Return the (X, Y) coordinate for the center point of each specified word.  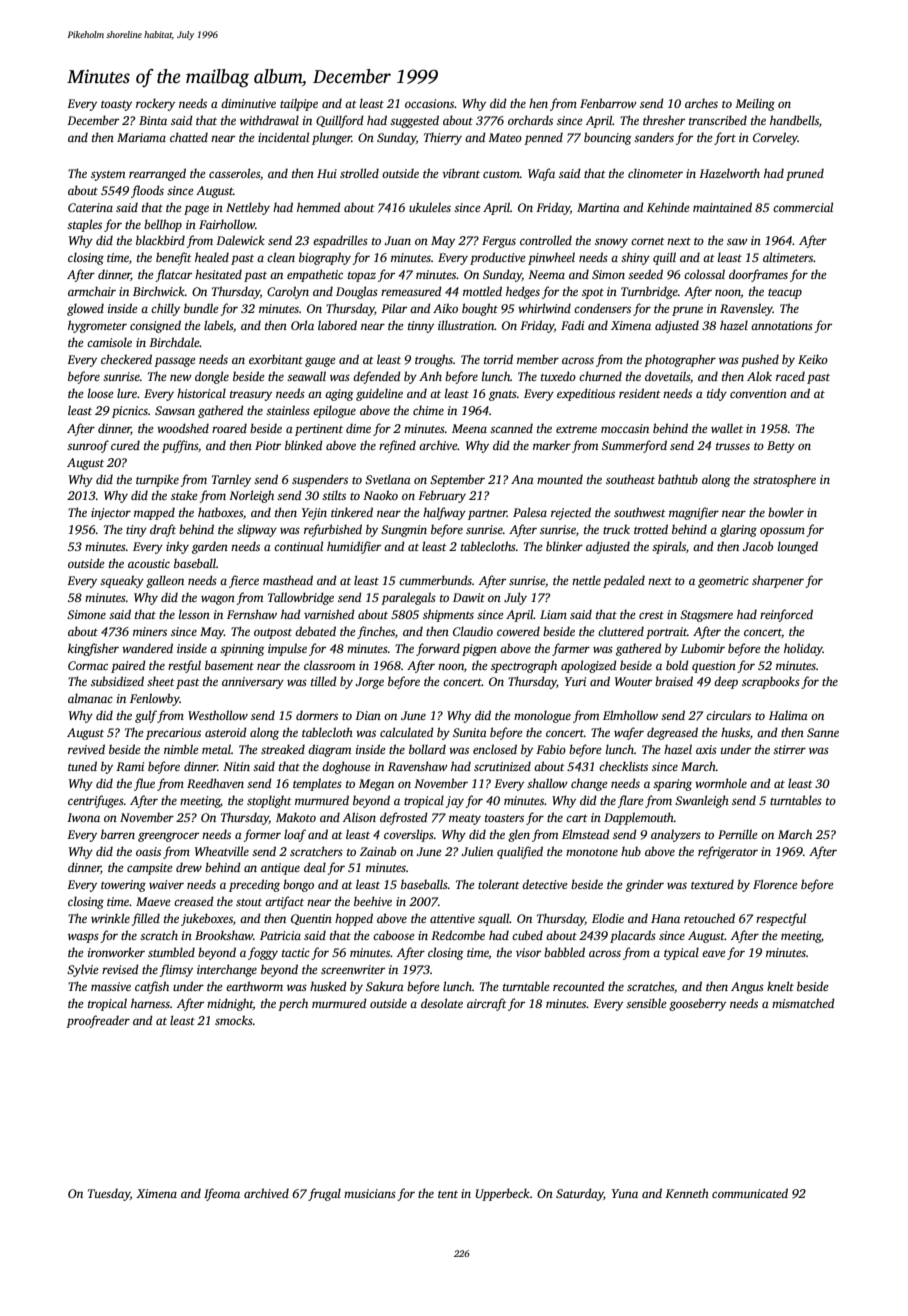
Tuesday (109, 1194)
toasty (116, 105)
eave (713, 953)
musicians (370, 1193)
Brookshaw (224, 935)
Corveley (775, 138)
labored (337, 325)
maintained (722, 207)
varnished (329, 614)
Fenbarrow (608, 103)
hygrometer (97, 326)
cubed (527, 935)
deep (726, 682)
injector (111, 514)
